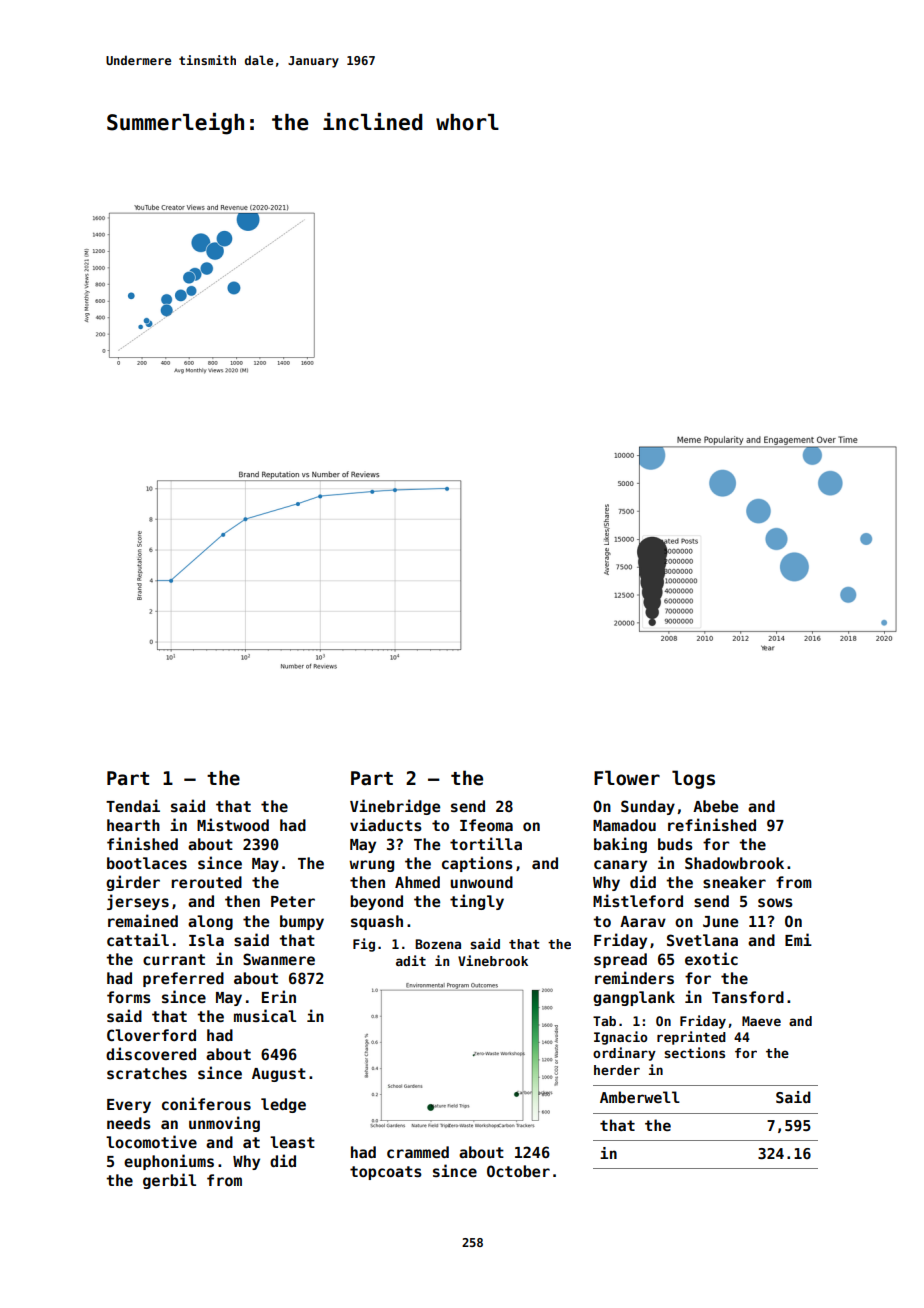 This screenshot has width=924, height=1308. Describe the element at coordinates (417, 882) in the screenshot. I see `Ahmed` at that location.
